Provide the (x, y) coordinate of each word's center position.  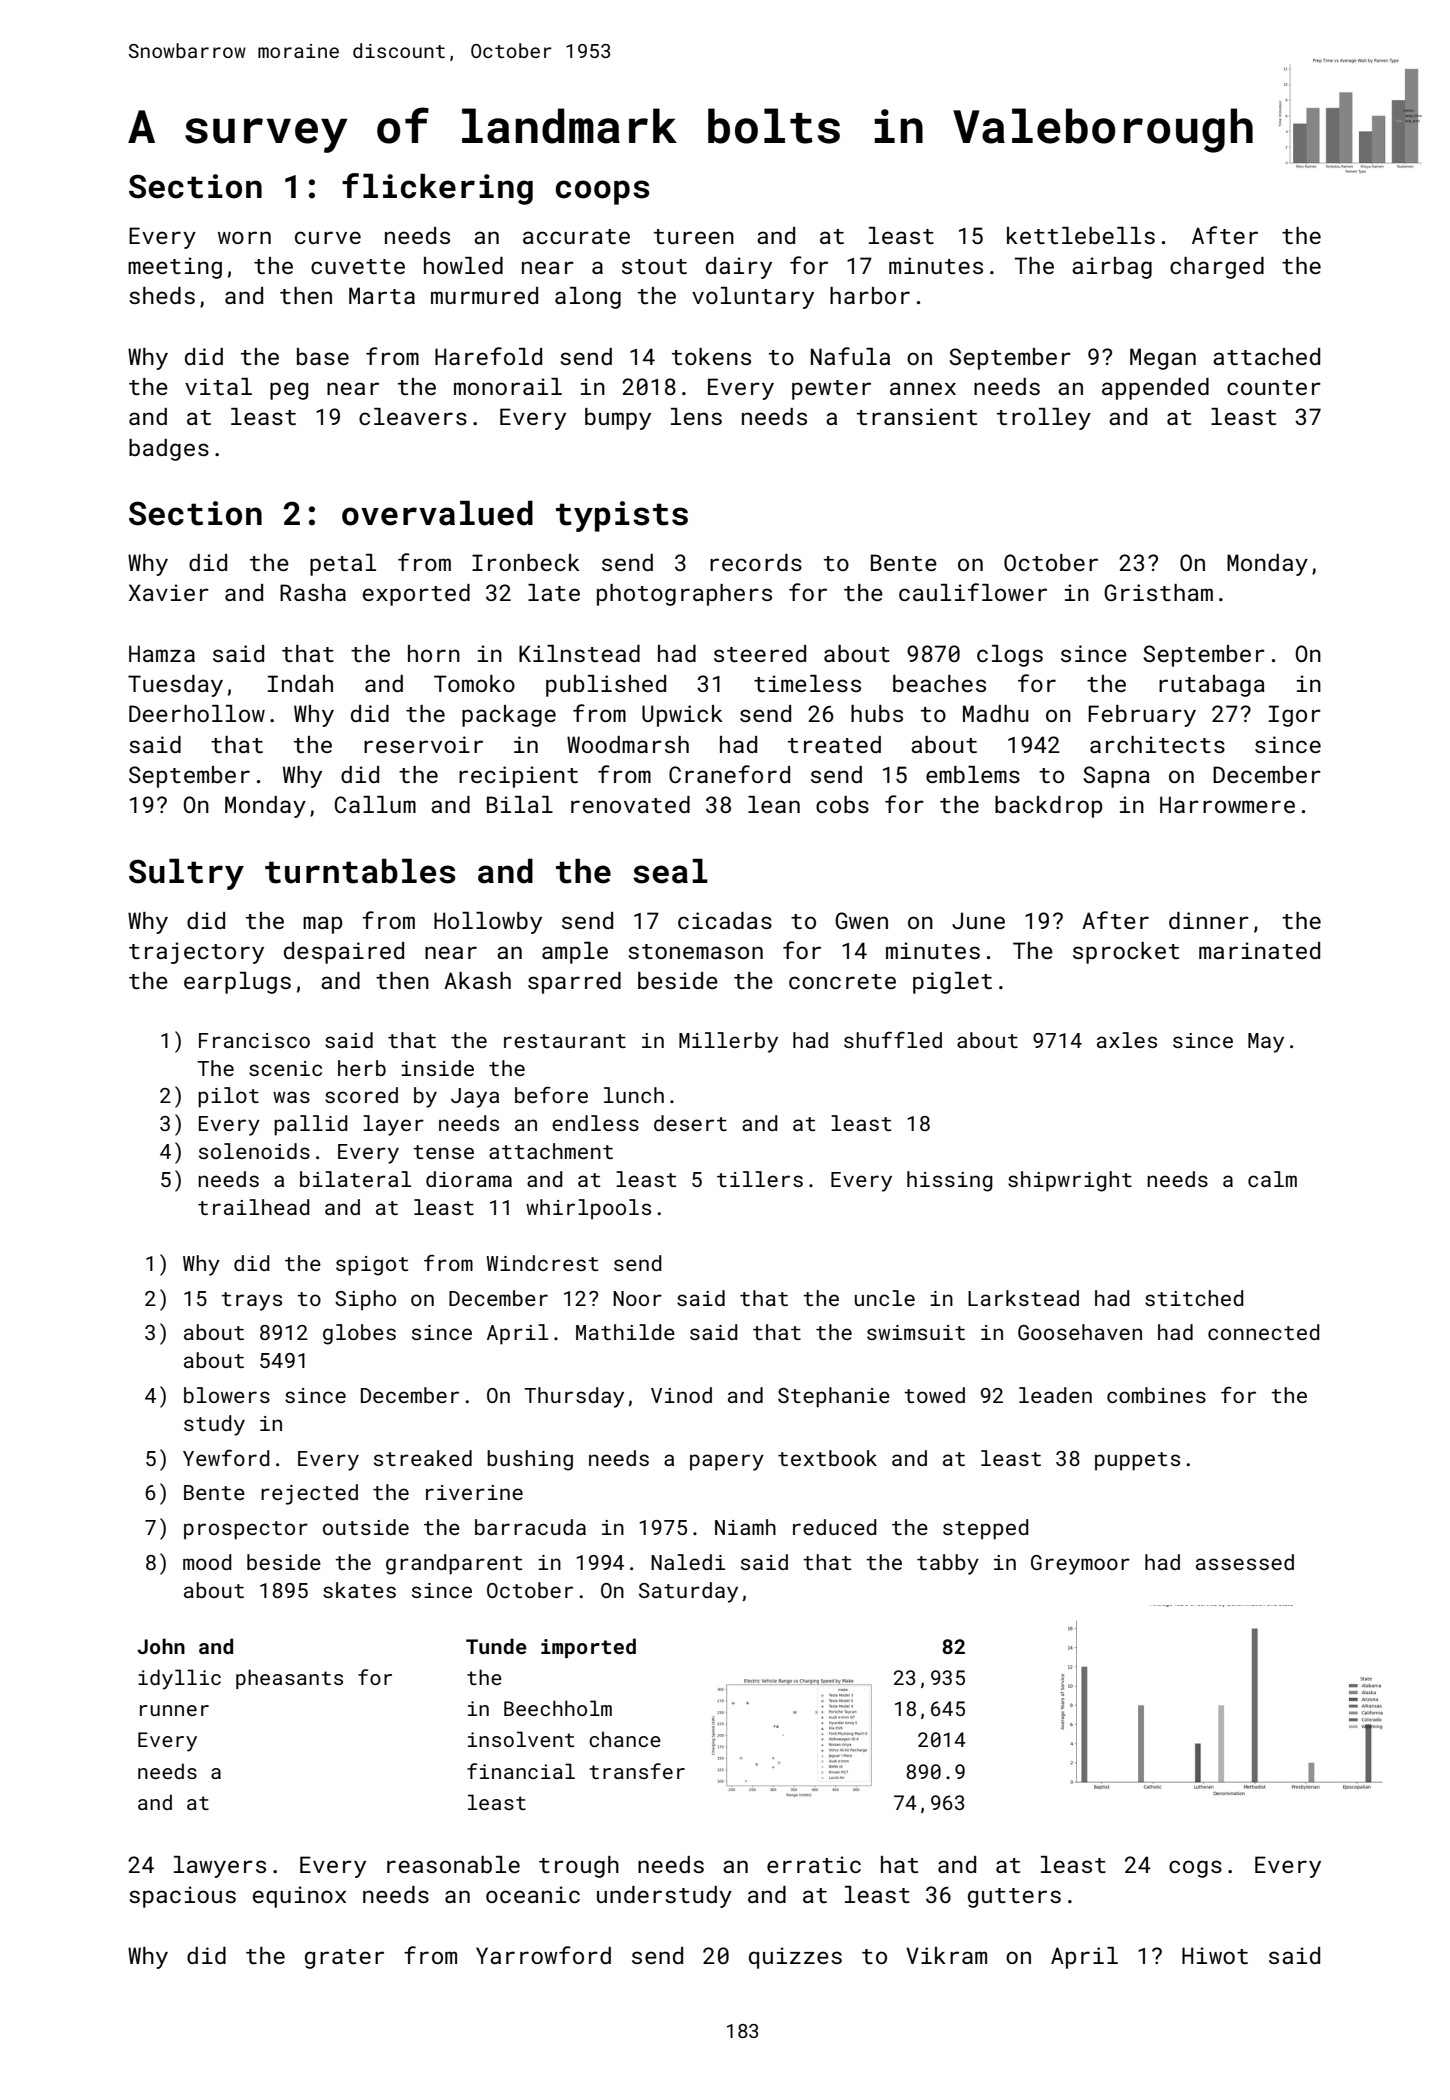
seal (670, 871)
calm (1272, 1179)
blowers (227, 1395)
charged (1217, 268)
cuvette (358, 266)
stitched (1194, 1298)
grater (344, 1959)
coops (602, 192)
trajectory (196, 953)
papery (727, 1462)
